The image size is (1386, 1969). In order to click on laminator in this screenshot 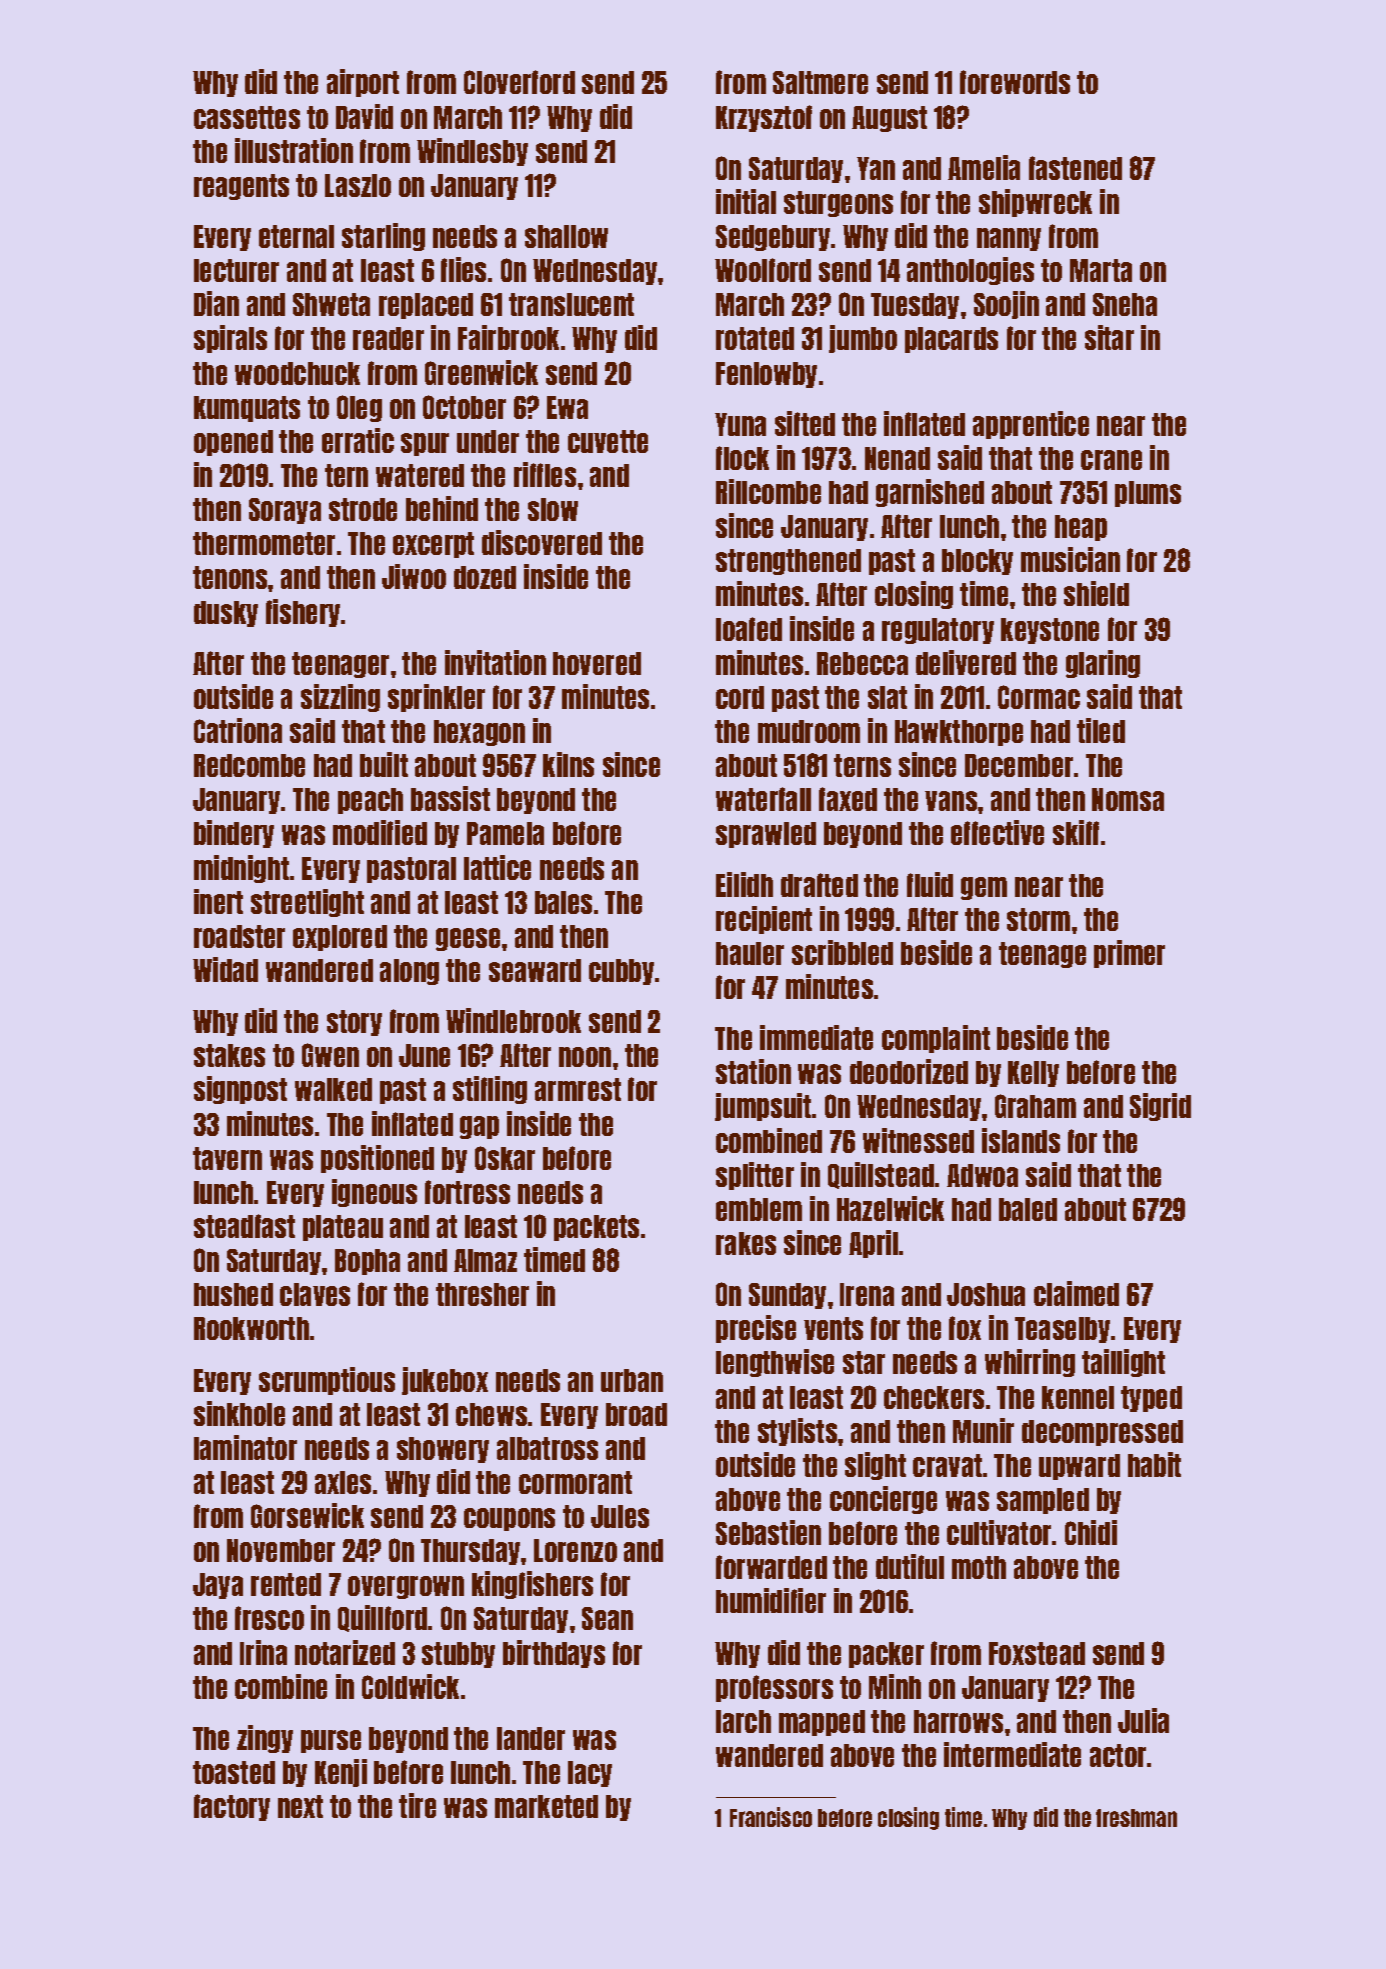, I will do `click(245, 1447)`.
